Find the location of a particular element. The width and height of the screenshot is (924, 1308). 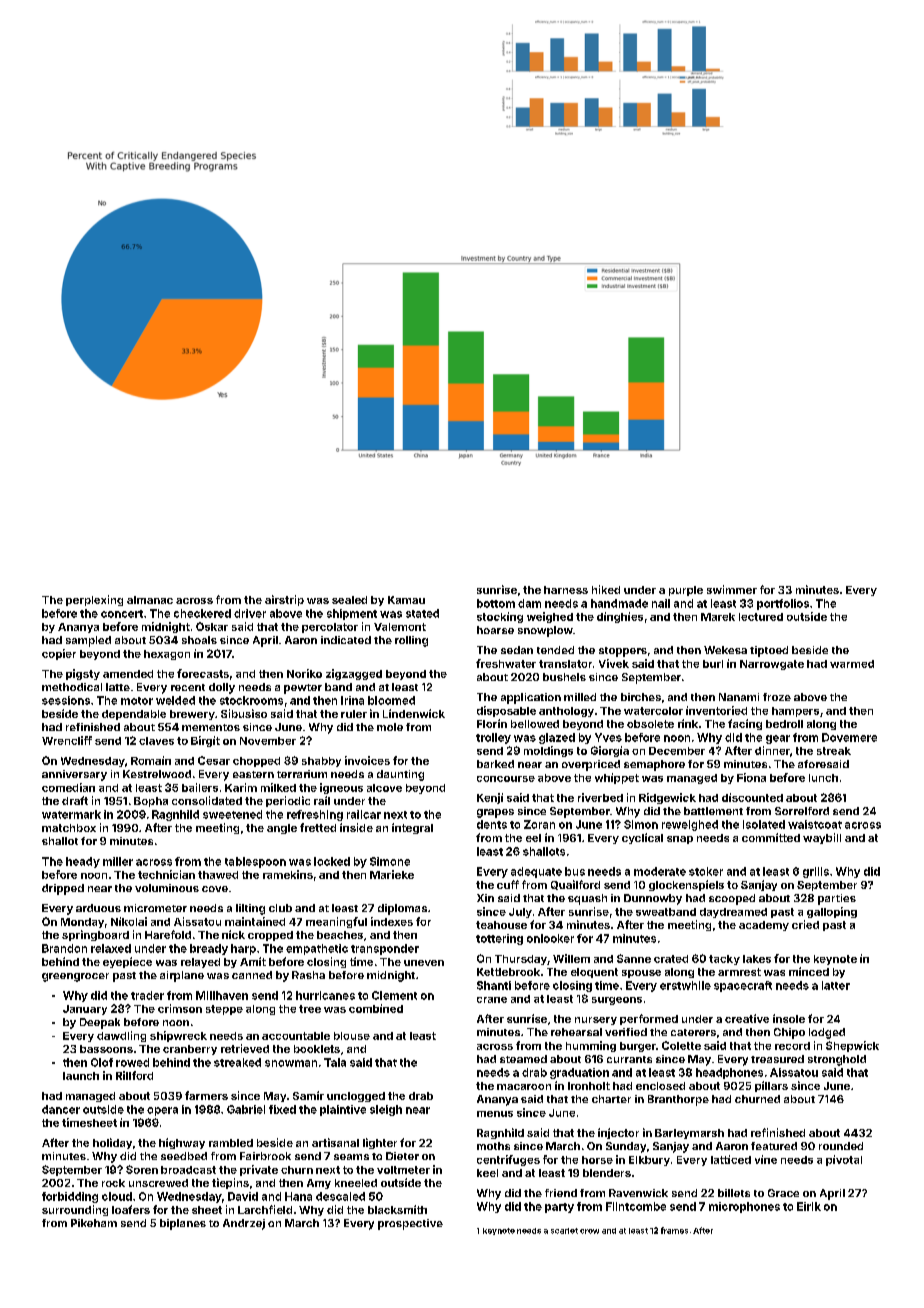

frames is located at coordinates (674, 1230).
